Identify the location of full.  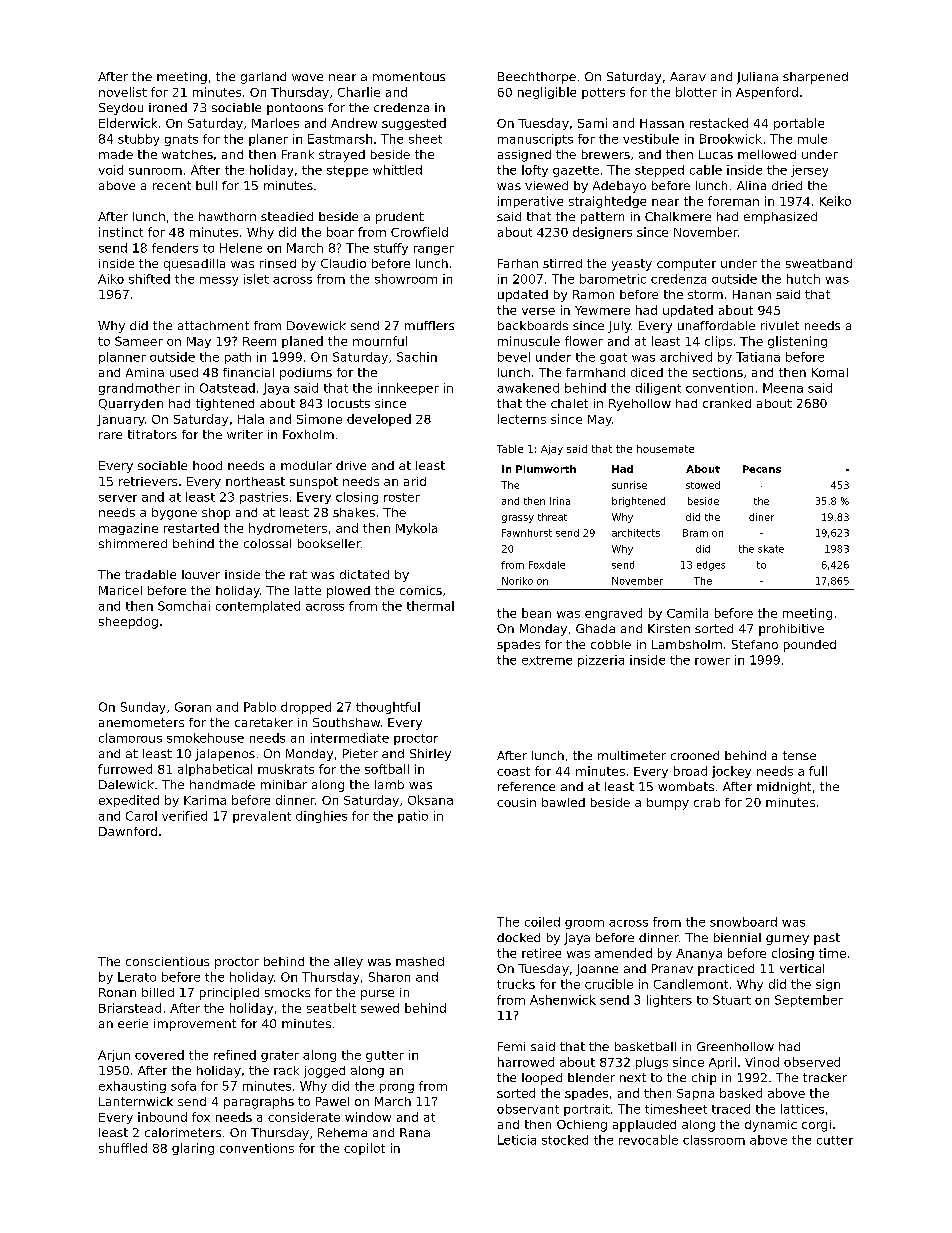
(818, 771).
